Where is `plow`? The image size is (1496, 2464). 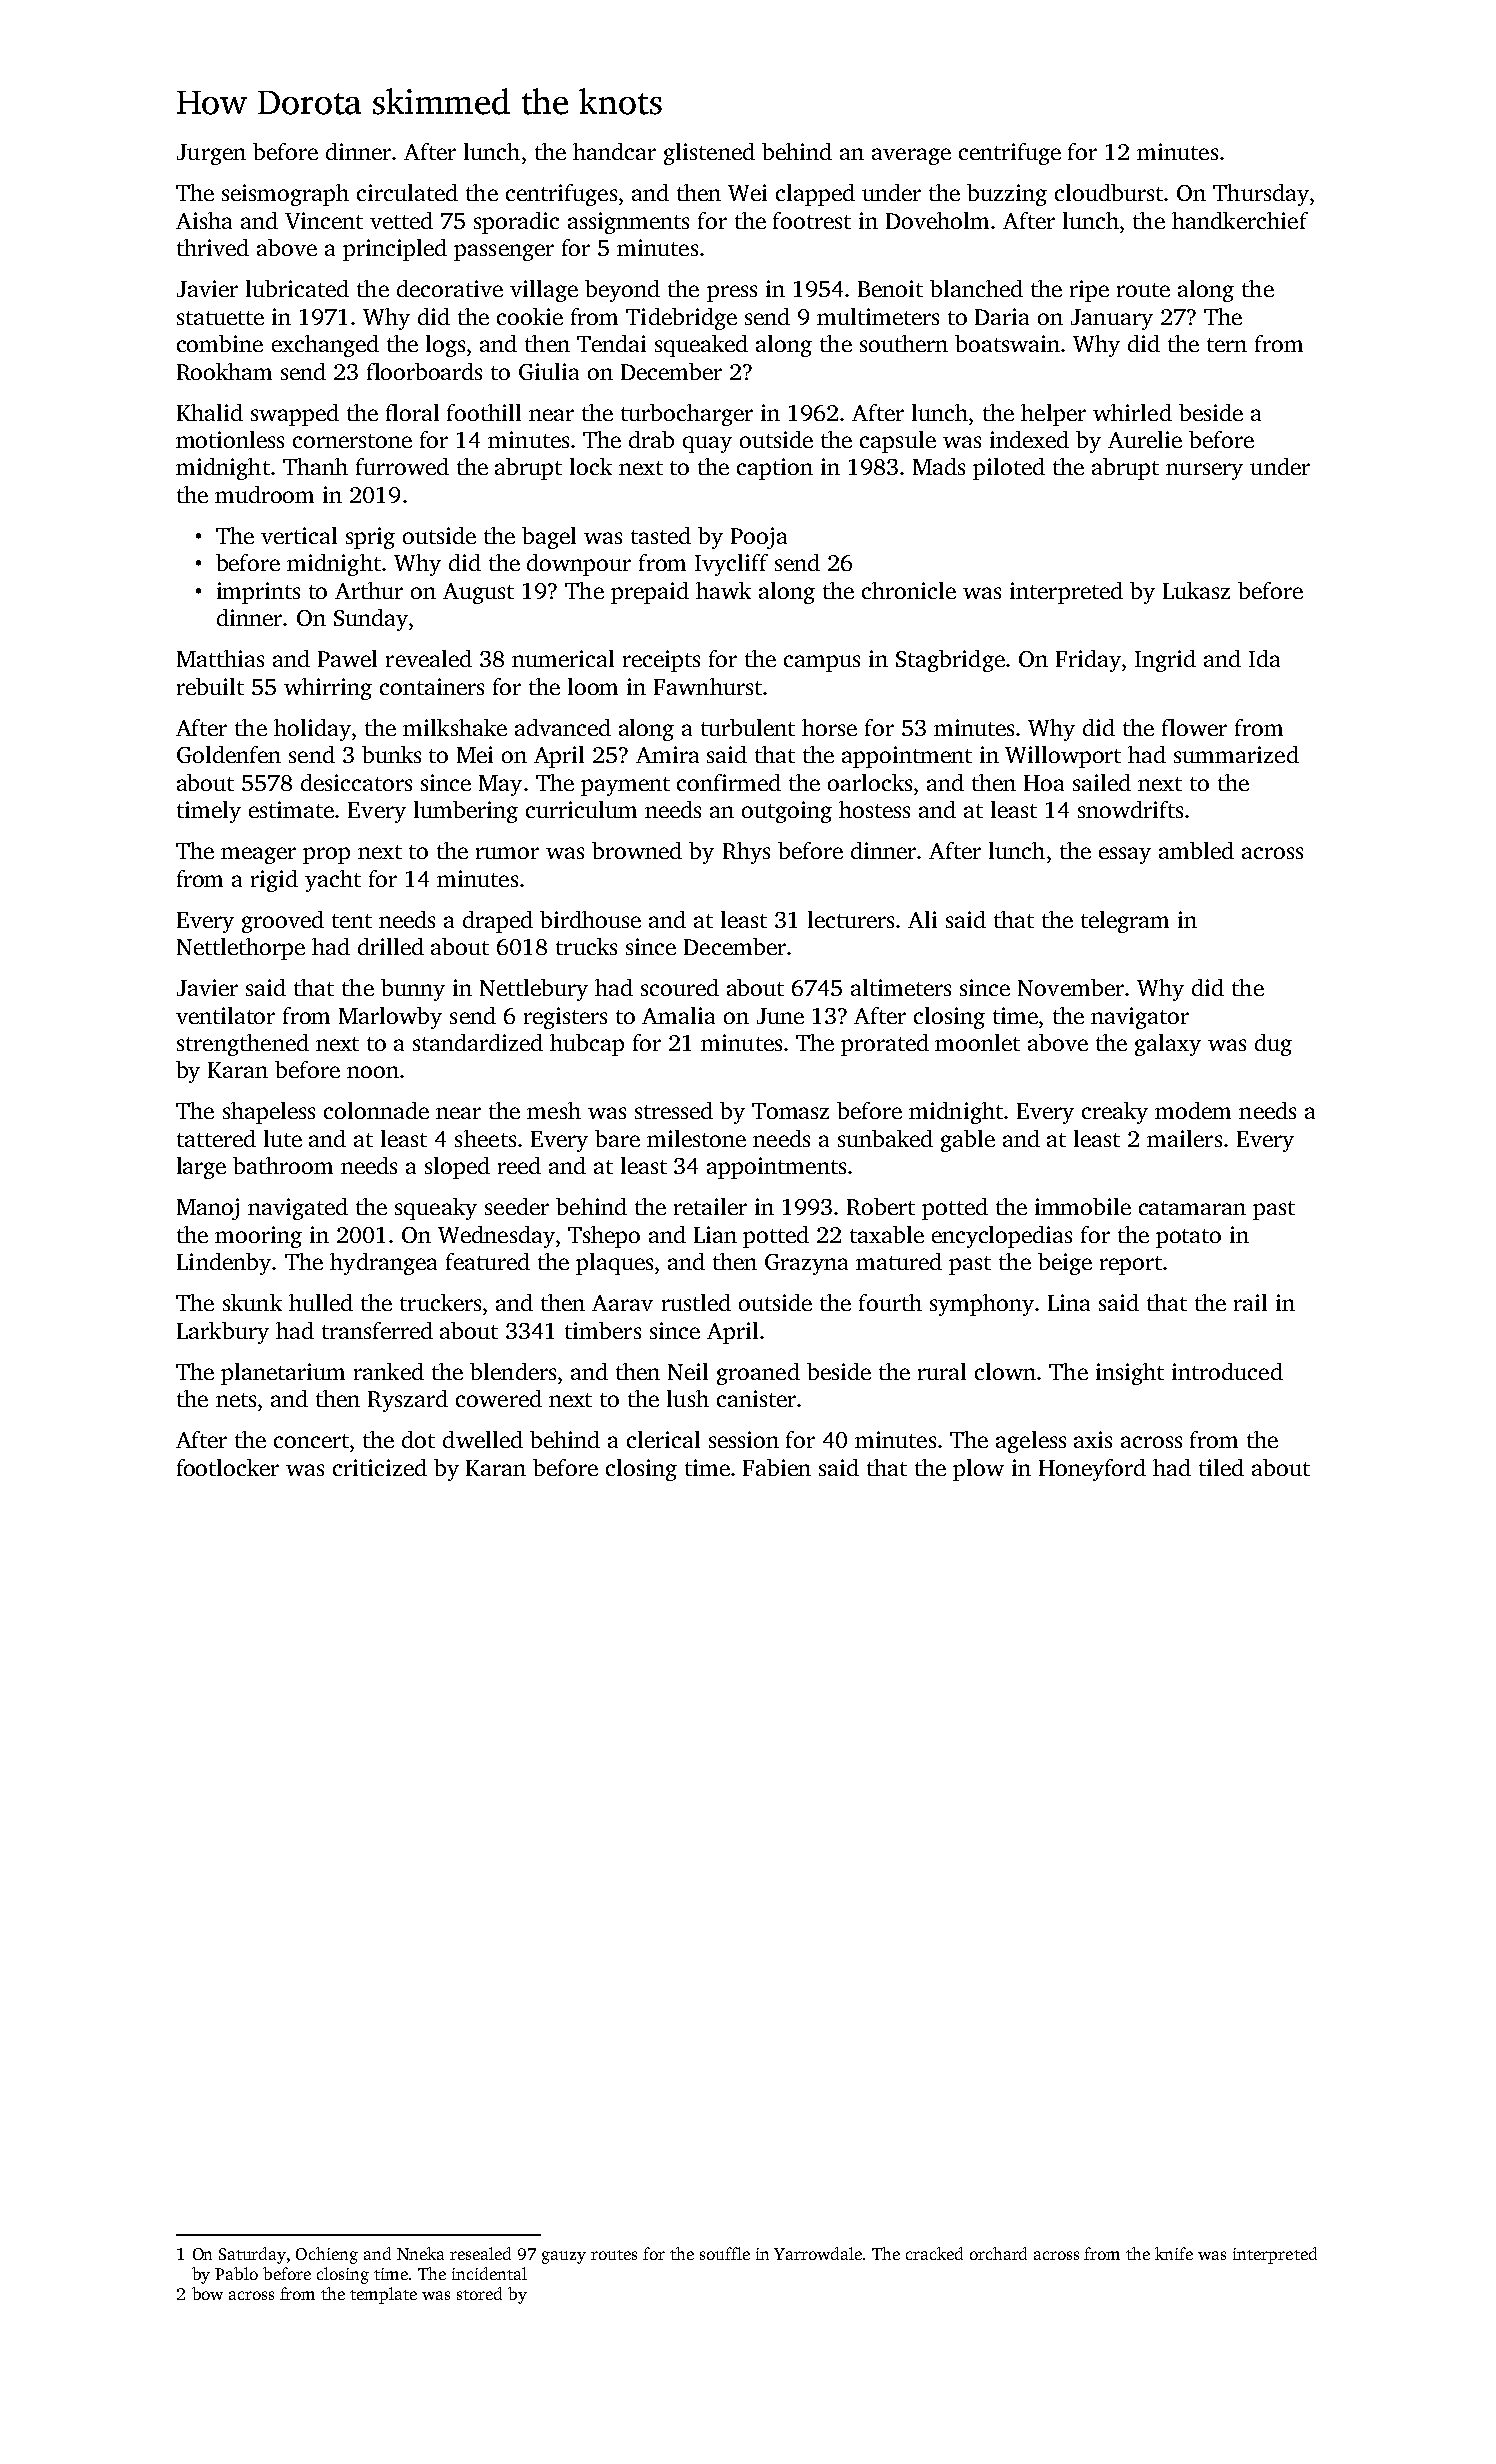
plow is located at coordinates (978, 1470).
